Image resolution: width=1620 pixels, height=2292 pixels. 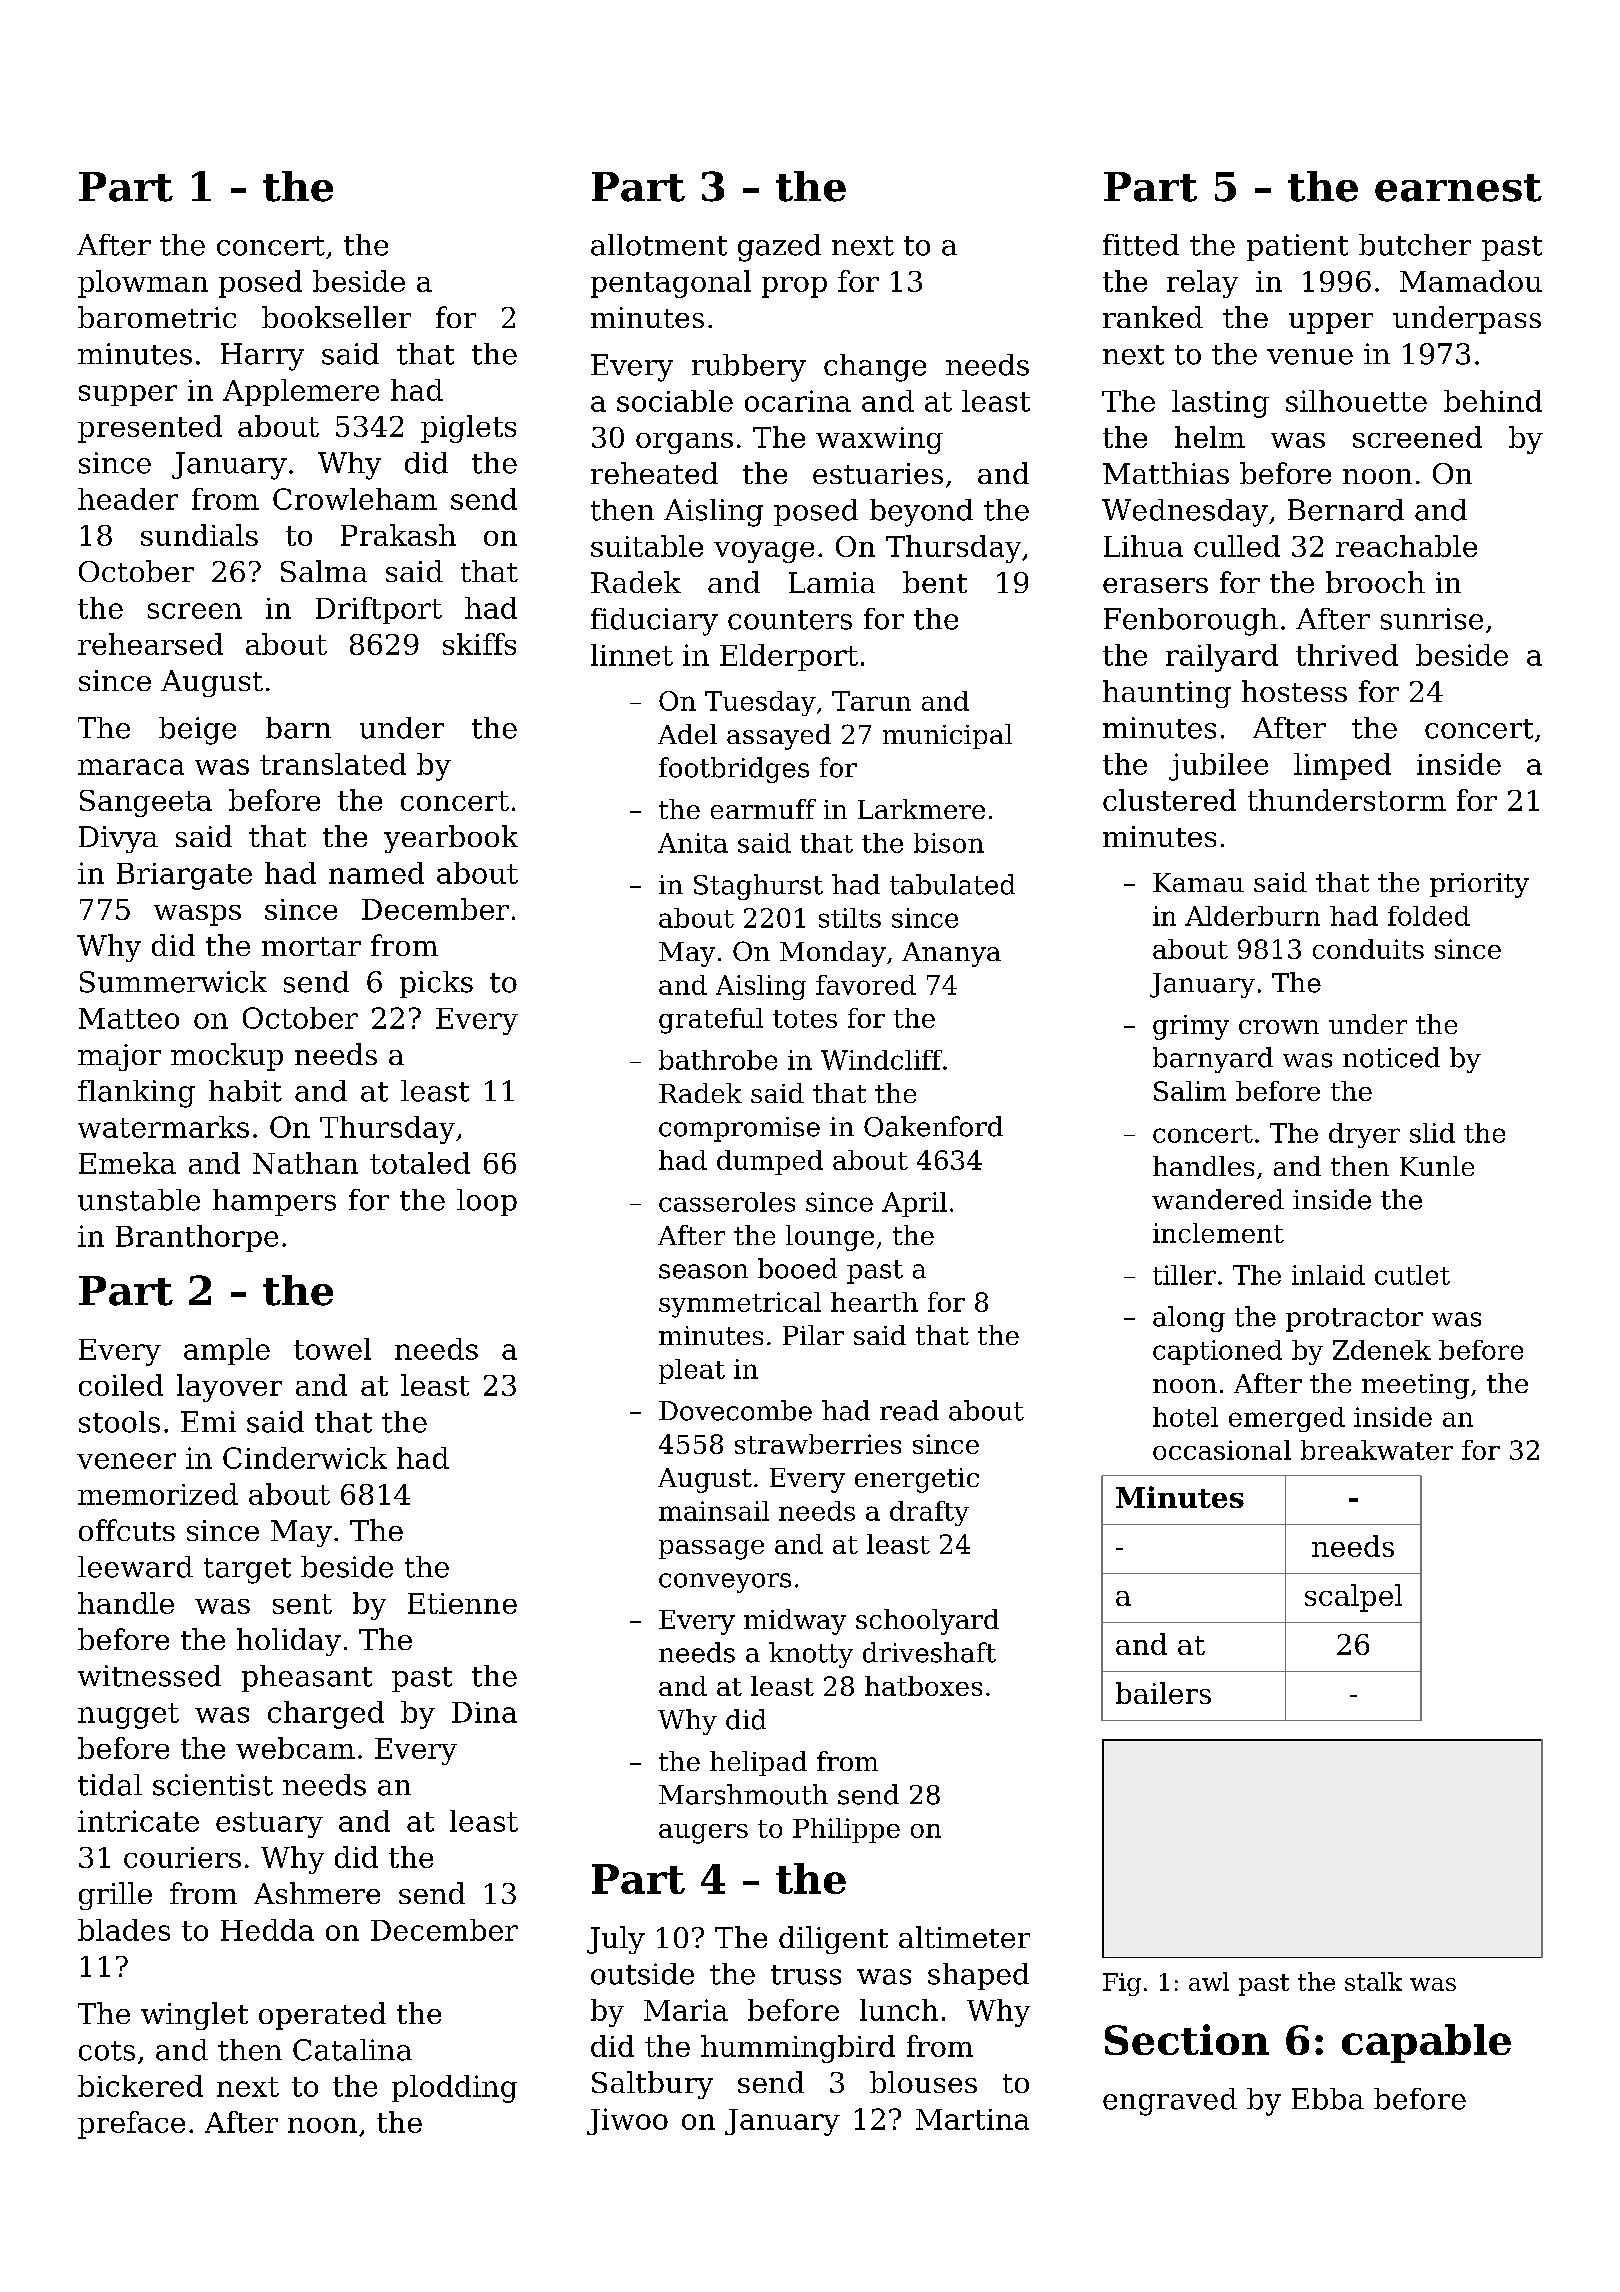 I want to click on bailers, so click(x=1163, y=1693).
